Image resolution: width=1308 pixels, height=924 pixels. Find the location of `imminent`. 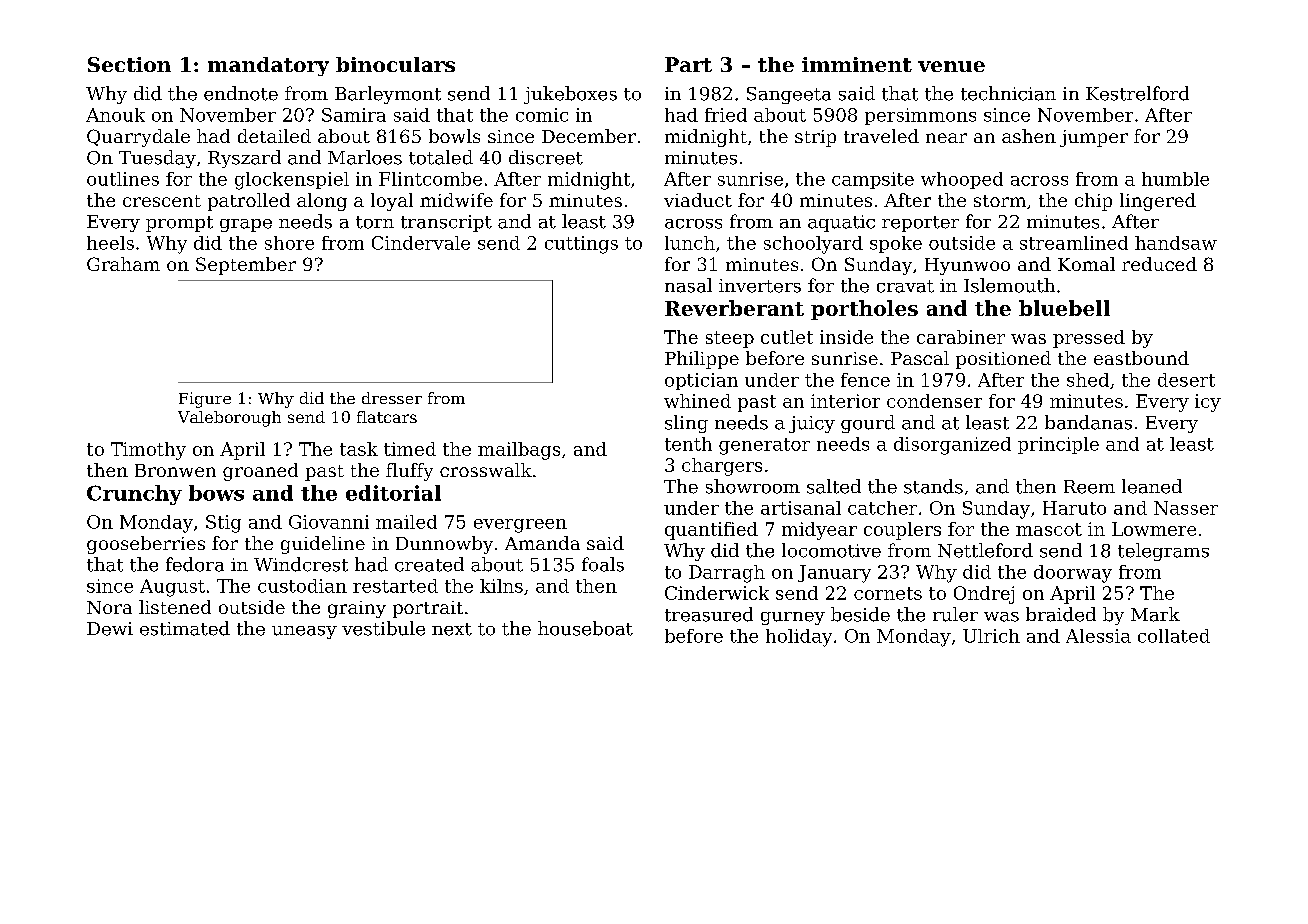

imminent is located at coordinates (857, 64).
